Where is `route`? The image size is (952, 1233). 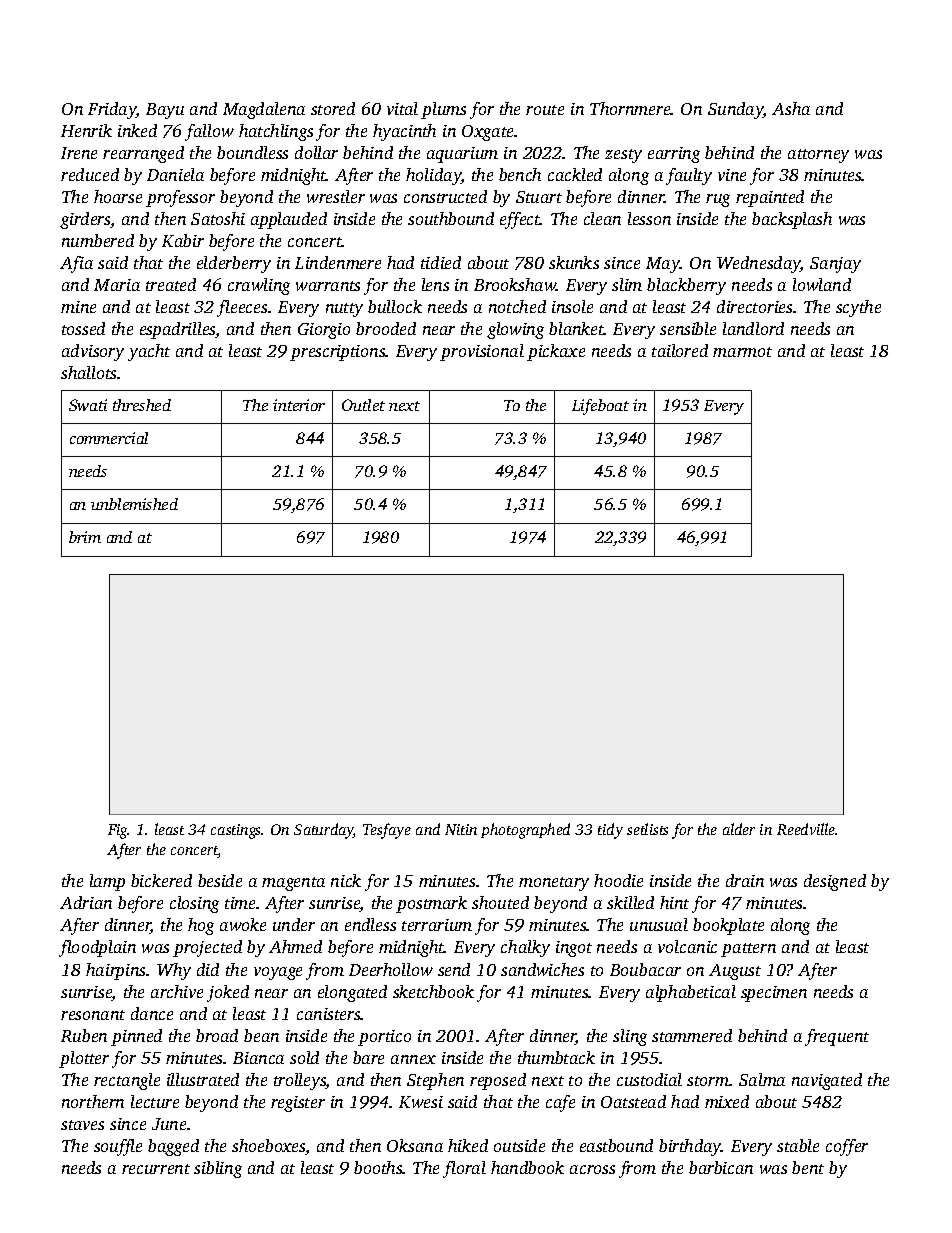 route is located at coordinates (545, 110).
